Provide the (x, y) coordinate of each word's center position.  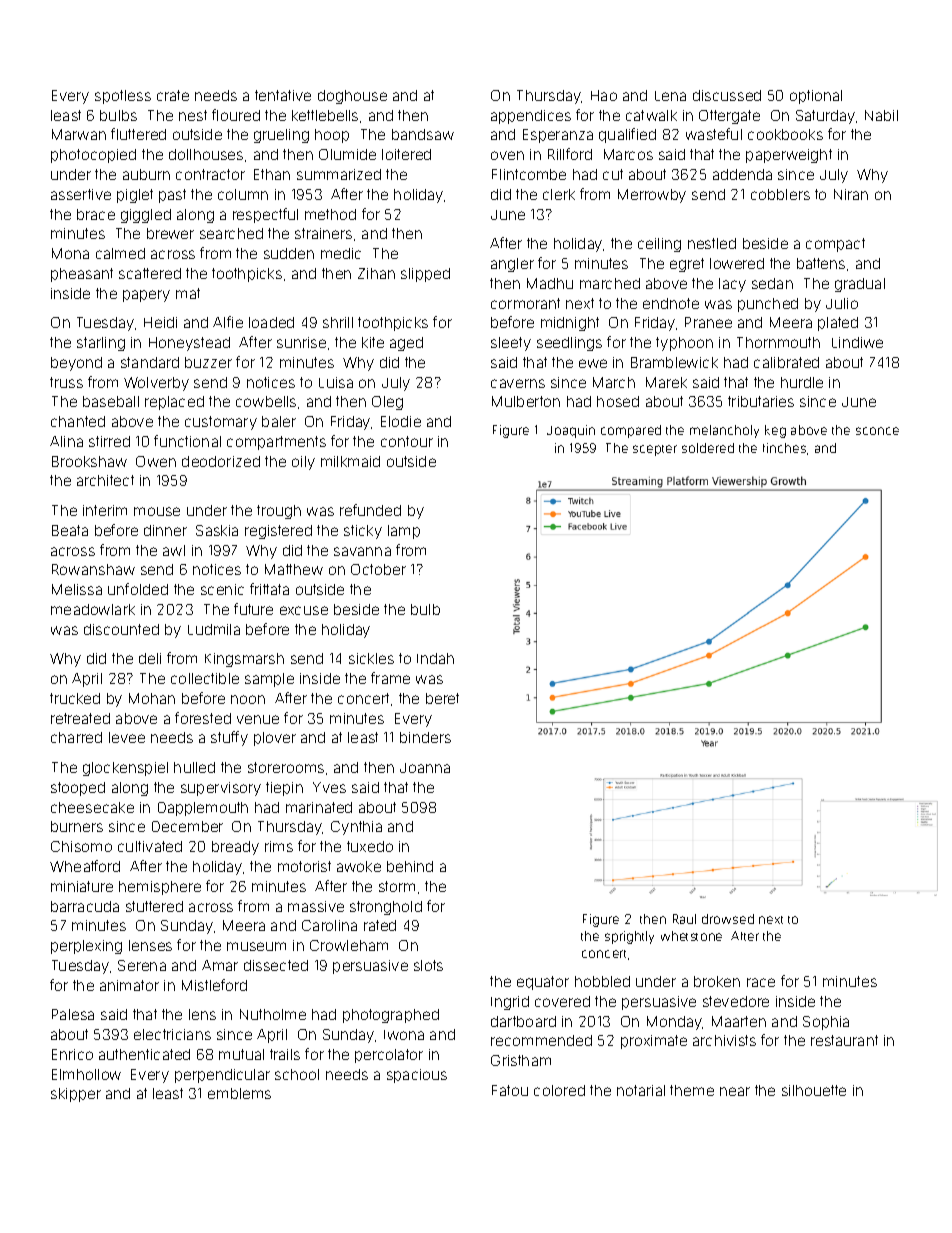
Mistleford (214, 985)
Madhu (550, 283)
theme (692, 1090)
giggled (146, 216)
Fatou (510, 1090)
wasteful (714, 134)
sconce (877, 431)
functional (187, 441)
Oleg (387, 403)
